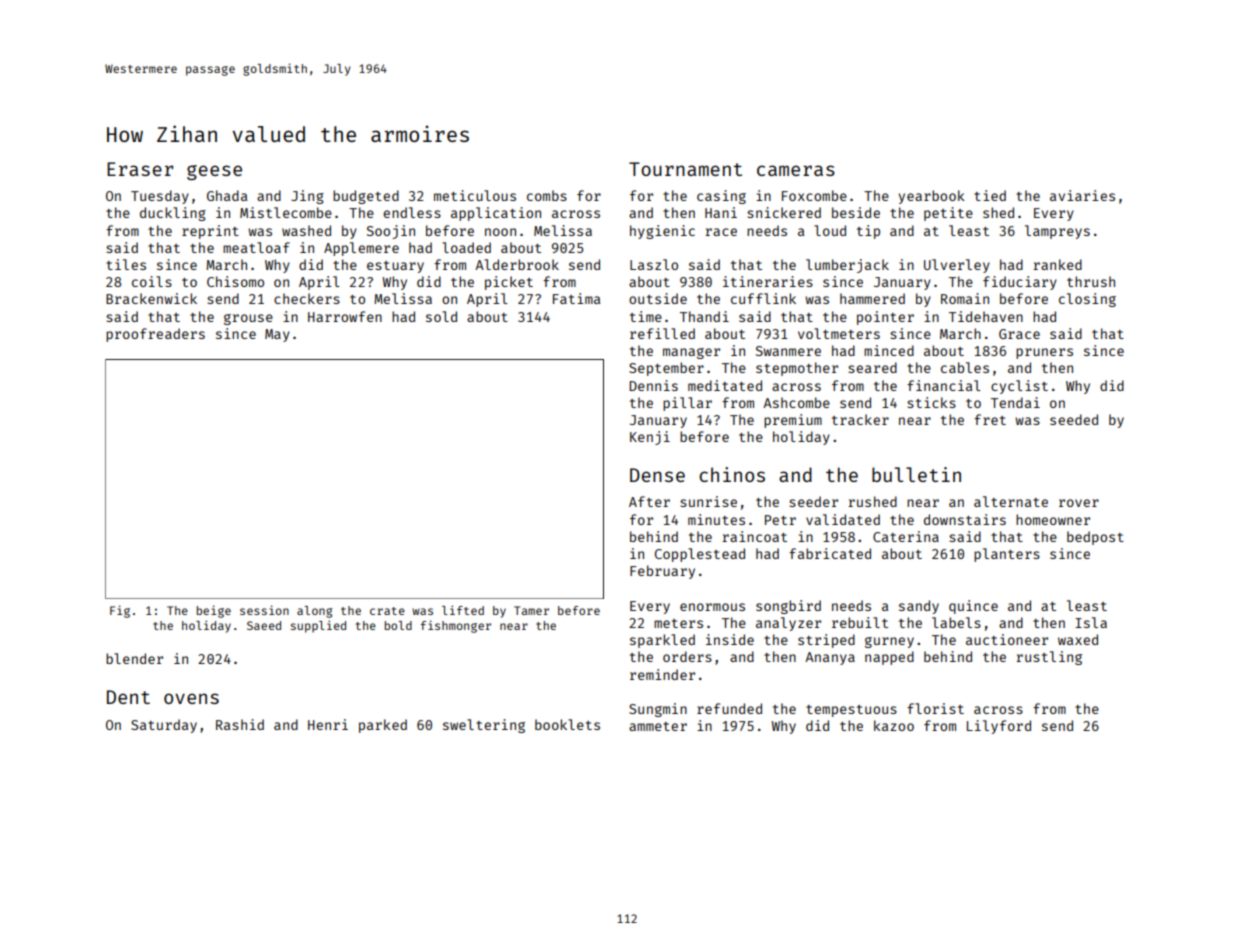 This image has width=1233, height=952. What do you see at coordinates (140, 169) in the image?
I see `Eraser` at bounding box center [140, 169].
